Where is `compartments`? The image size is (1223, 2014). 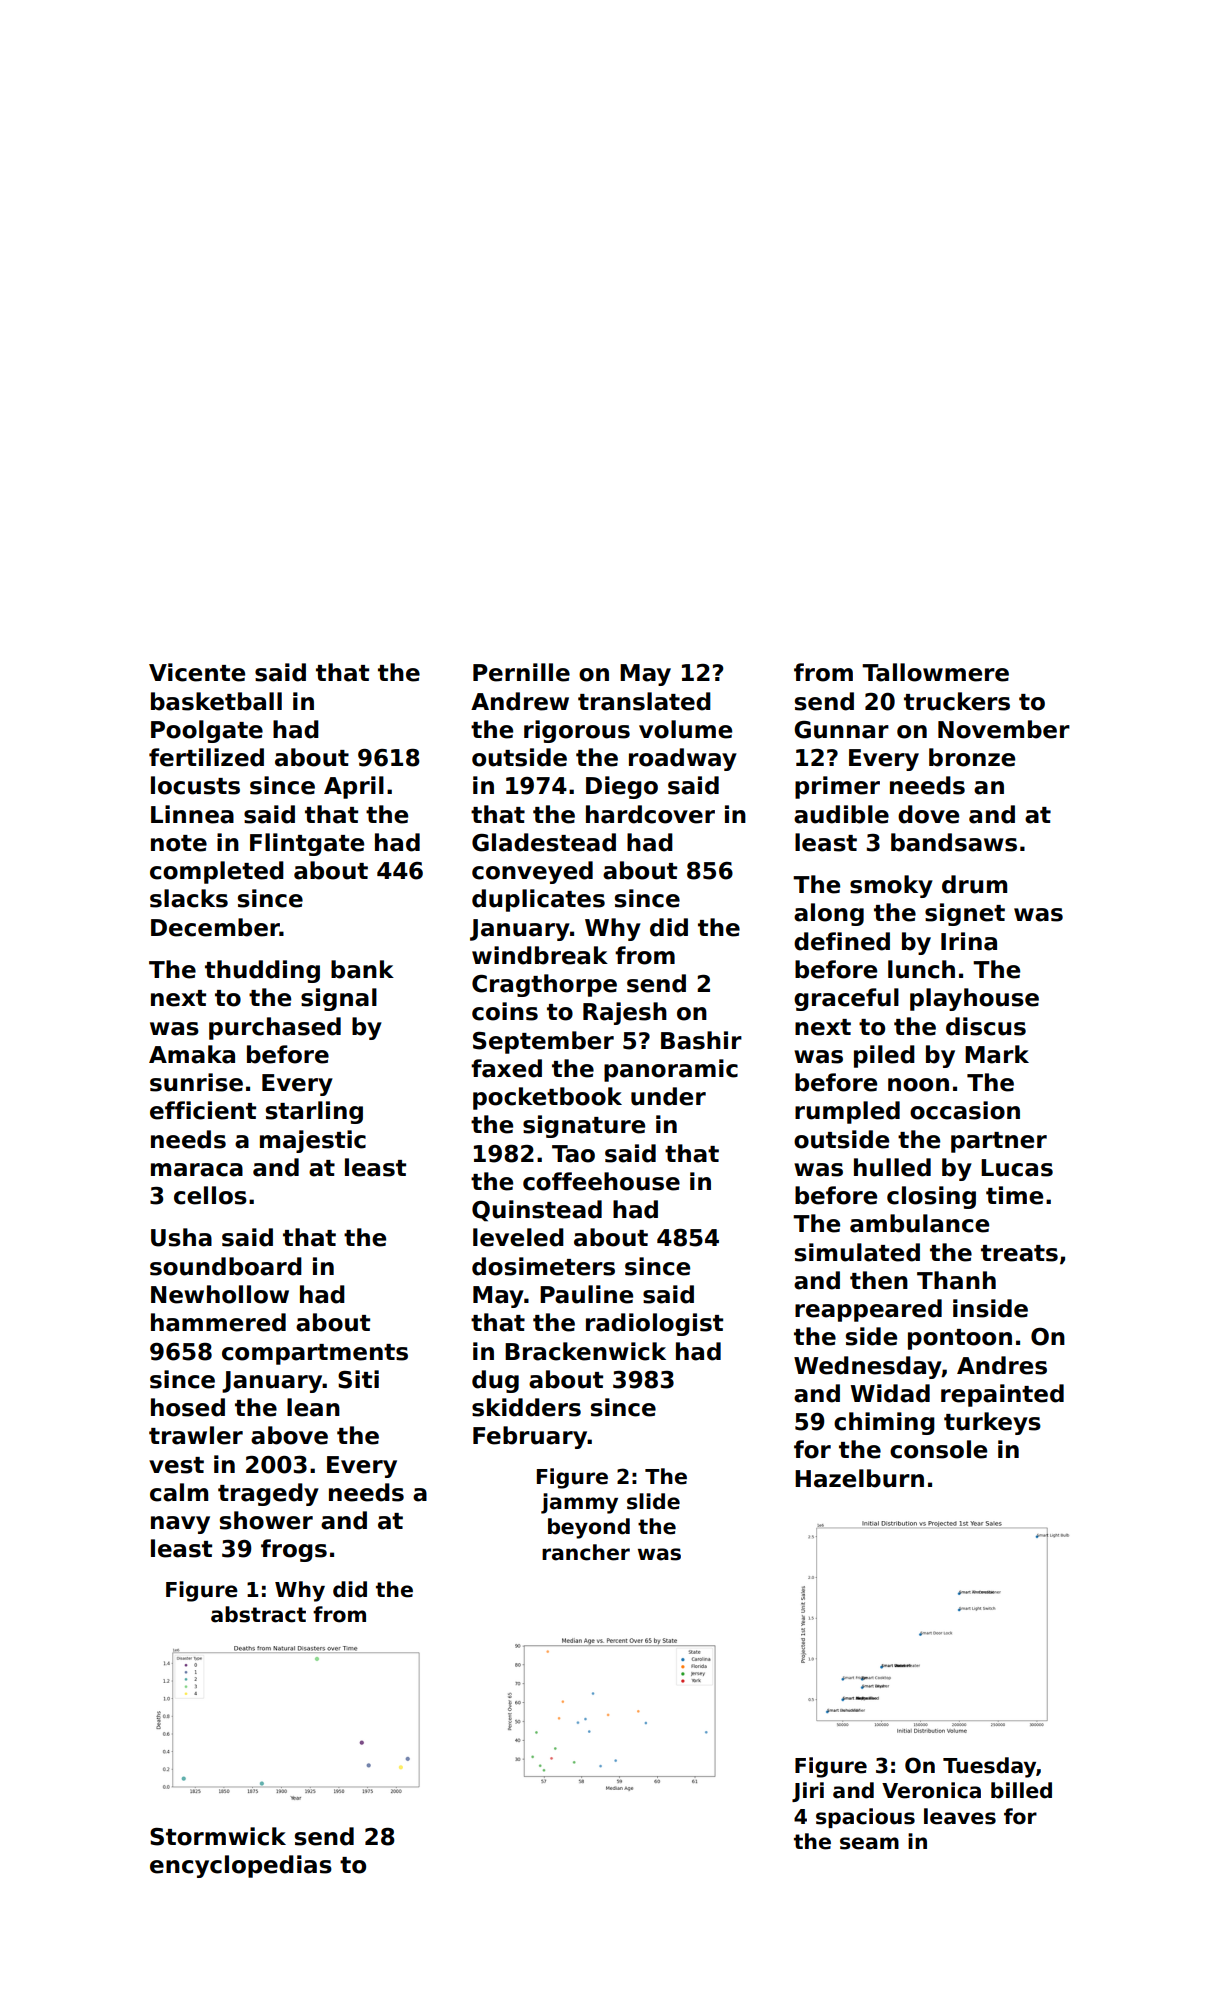
compartments is located at coordinates (315, 1354).
